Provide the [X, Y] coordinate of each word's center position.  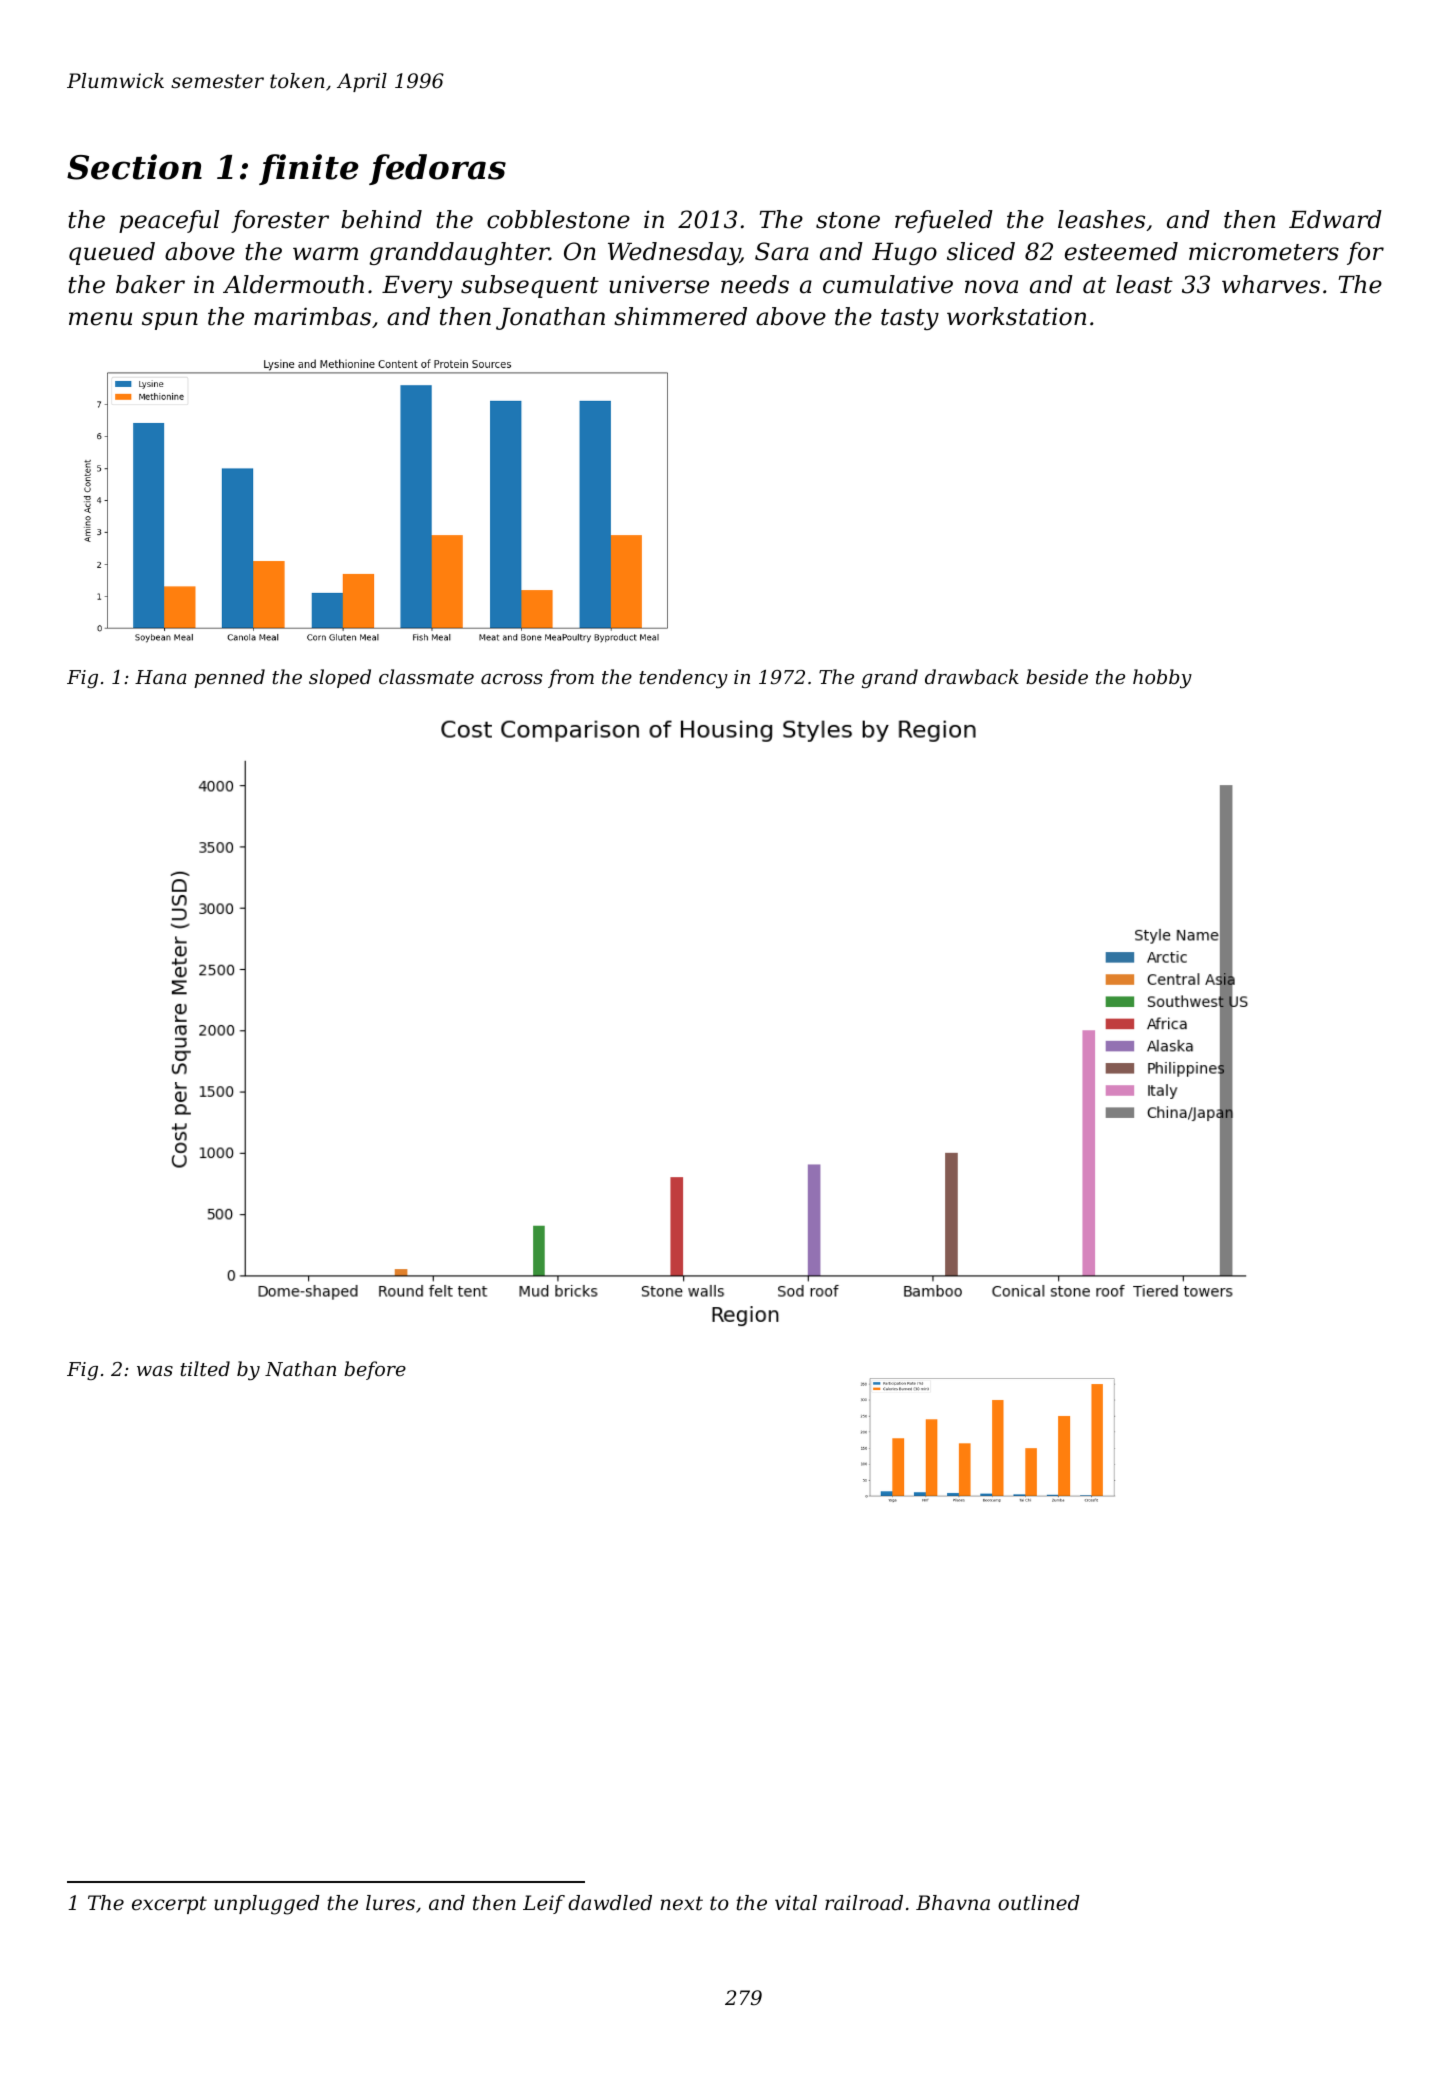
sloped [340, 678]
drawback [972, 676]
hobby [1162, 678]
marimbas [312, 316]
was [155, 1371]
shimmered [680, 316]
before [375, 1370]
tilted [205, 1368]
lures [390, 1903]
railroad [864, 1903]
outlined [1039, 1903]
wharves [1271, 284]
